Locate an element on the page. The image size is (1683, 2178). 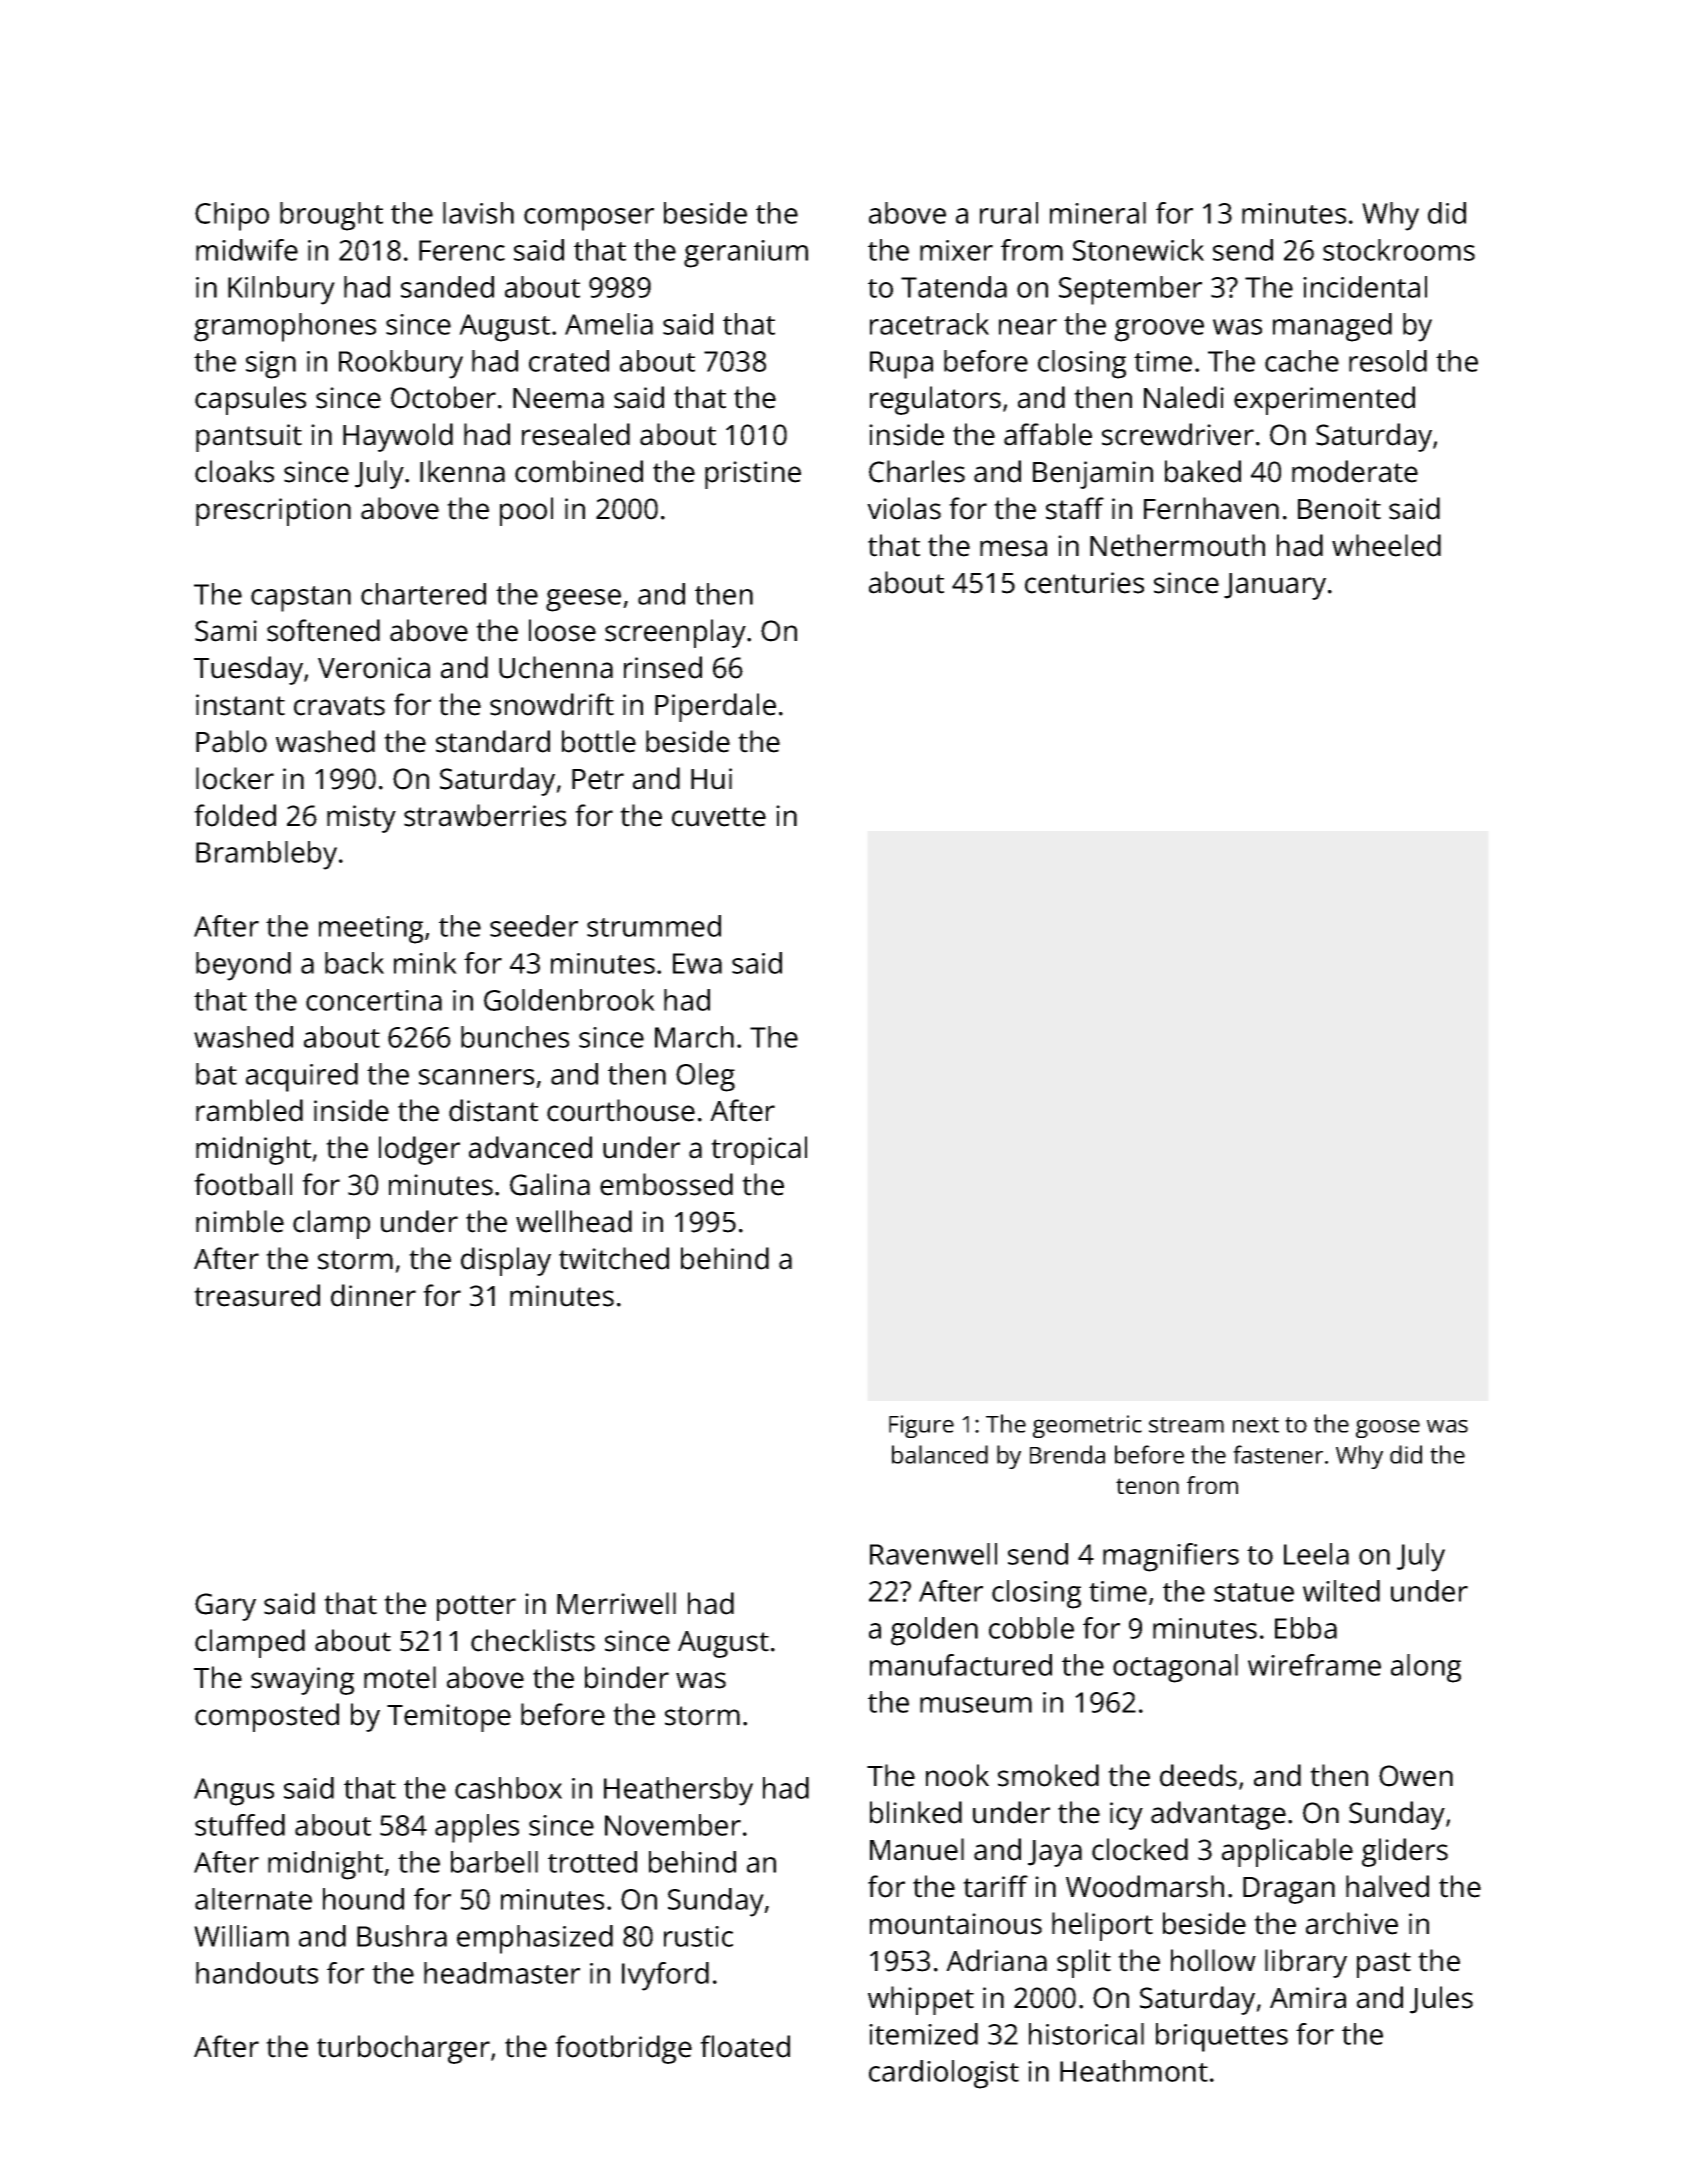
treasured is located at coordinates (257, 1295).
